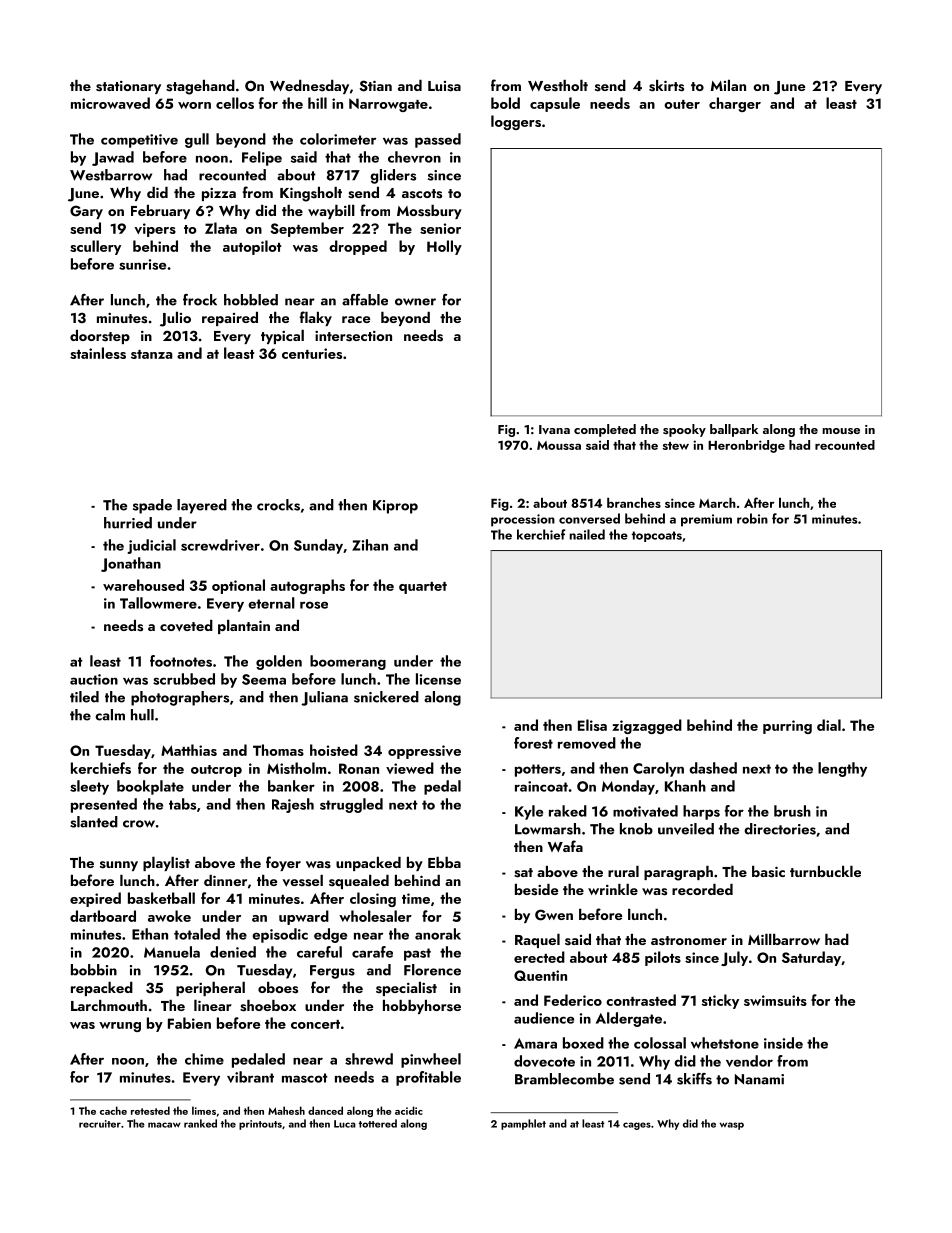  What do you see at coordinates (732, 1126) in the screenshot?
I see `wasp` at bounding box center [732, 1126].
